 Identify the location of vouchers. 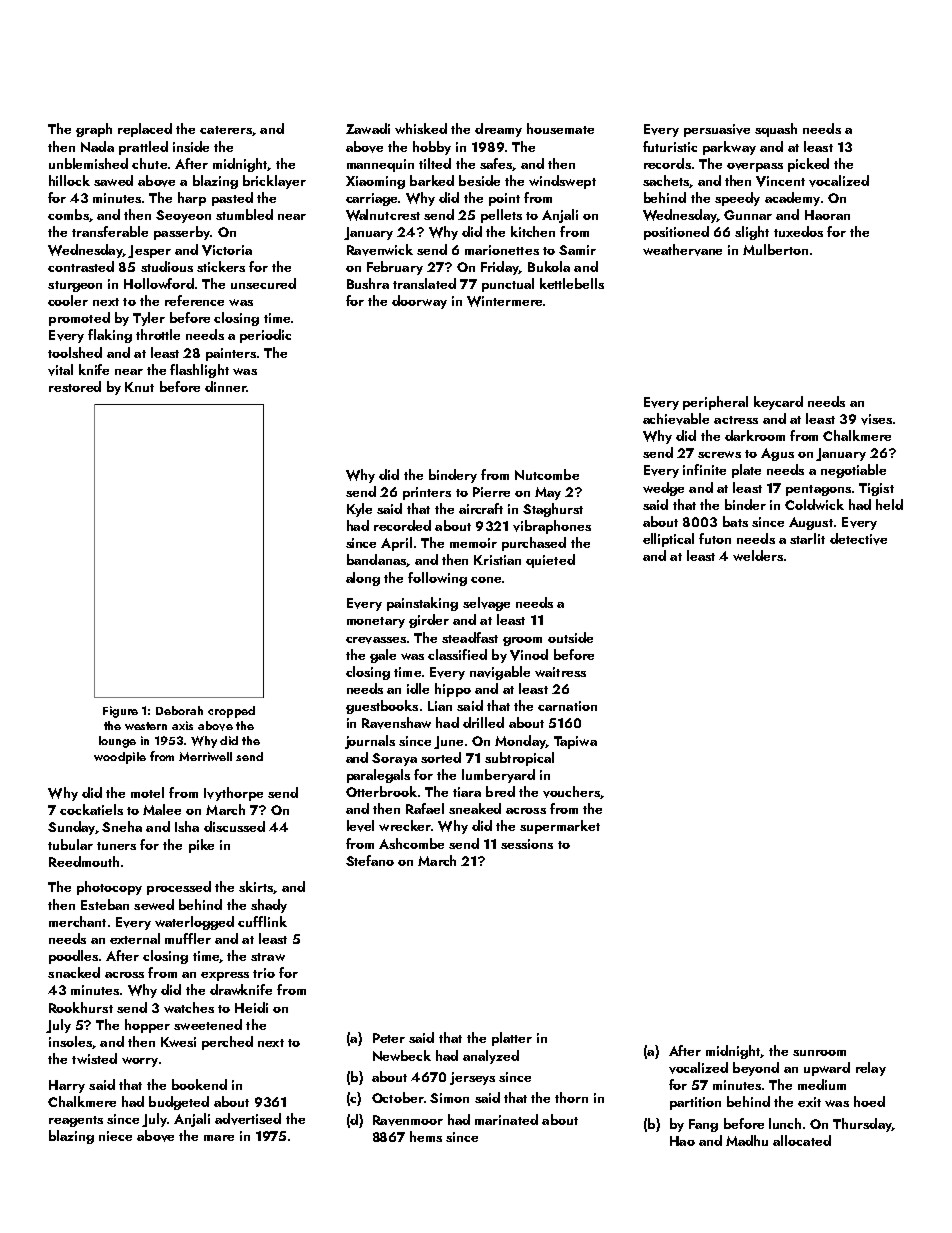
(571, 792).
